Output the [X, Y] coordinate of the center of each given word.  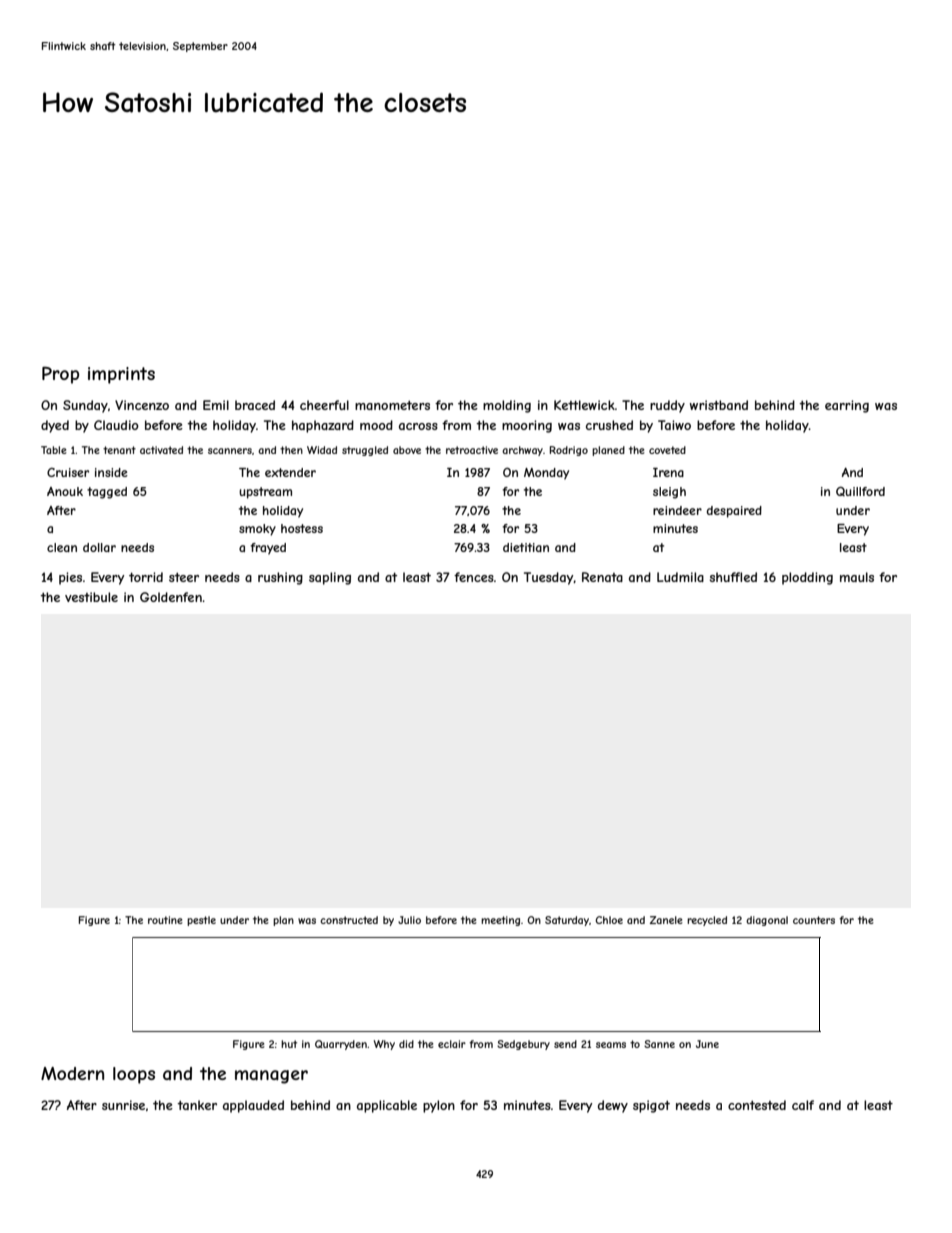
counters [814, 920]
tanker [197, 1105]
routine [165, 920]
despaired [734, 512]
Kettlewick [584, 405]
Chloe [609, 920]
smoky [257, 530]
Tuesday [549, 578]
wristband [719, 405]
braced [255, 405]
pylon [439, 1106]
